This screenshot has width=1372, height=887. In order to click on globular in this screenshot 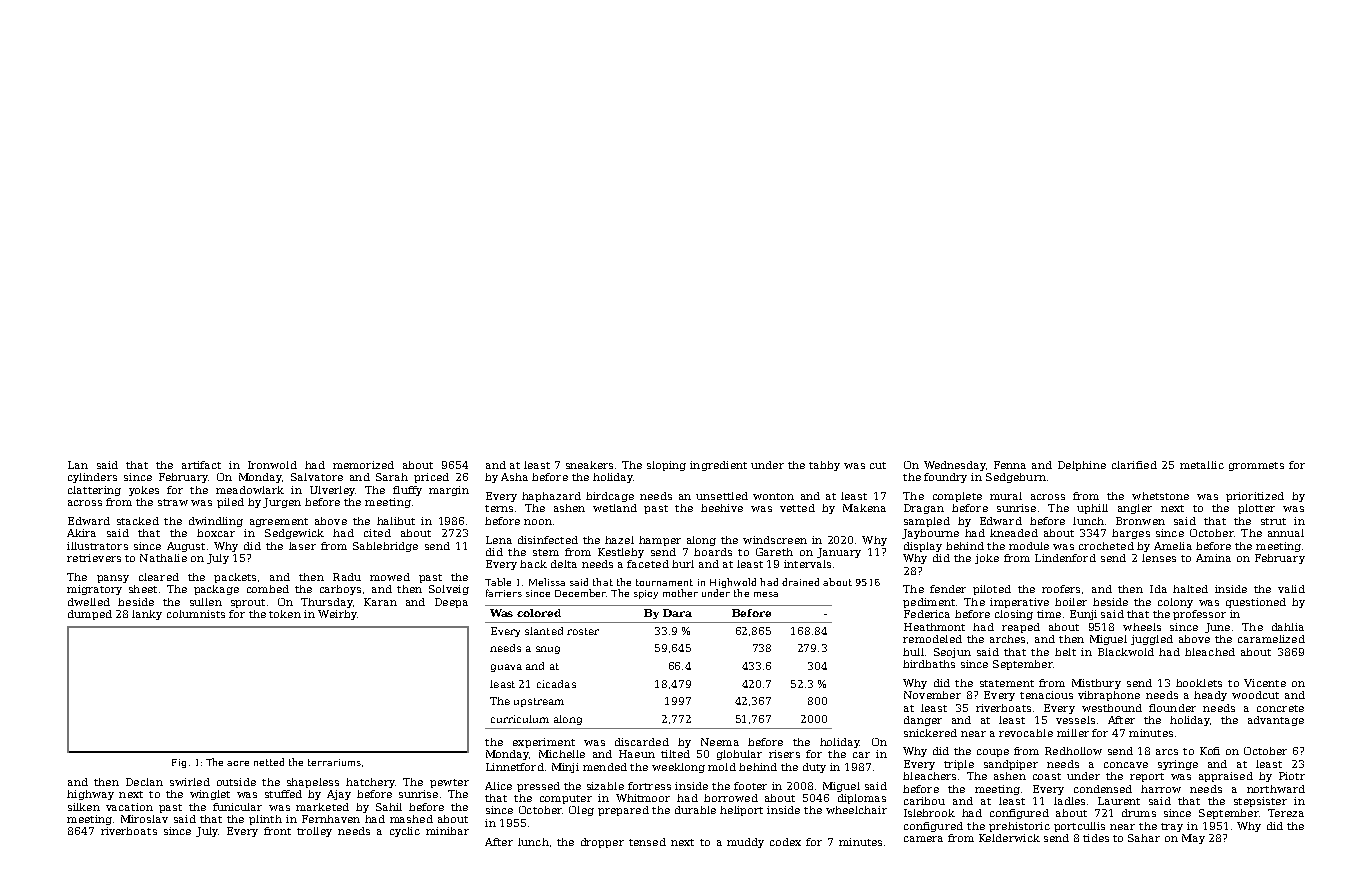, I will do `click(739, 755)`.
